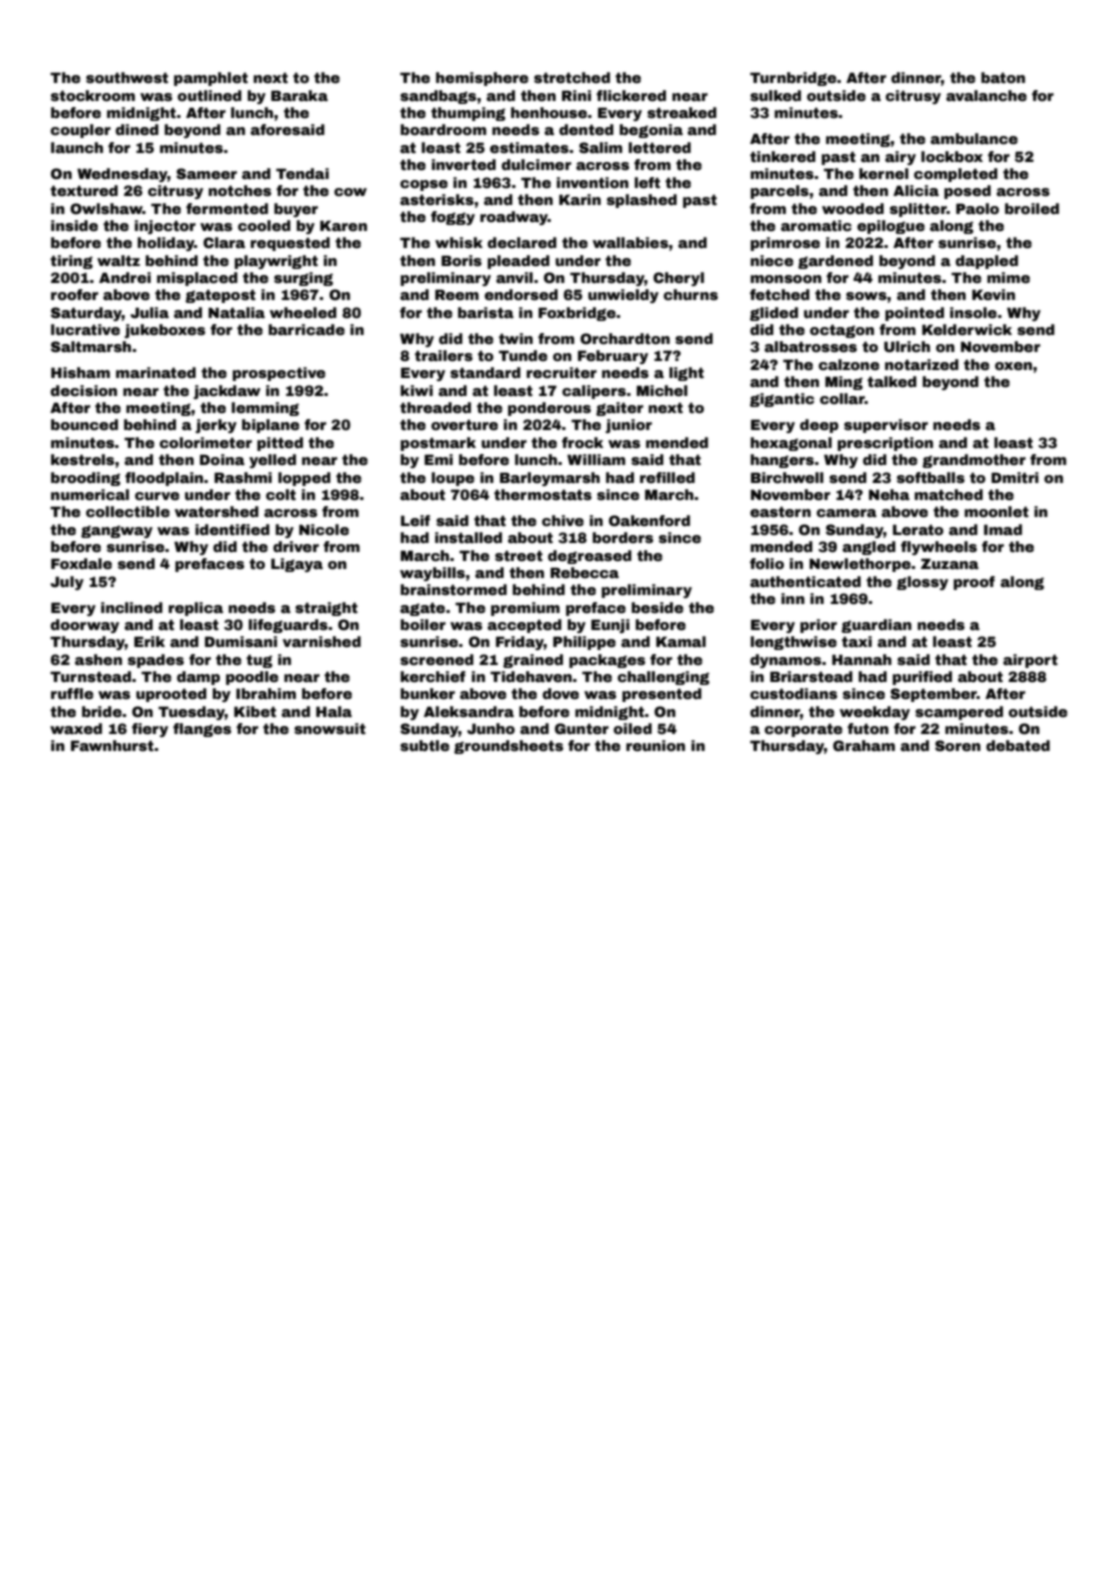 The width and height of the screenshot is (1120, 1584). What do you see at coordinates (577, 314) in the screenshot?
I see `Foxbridge` at bounding box center [577, 314].
